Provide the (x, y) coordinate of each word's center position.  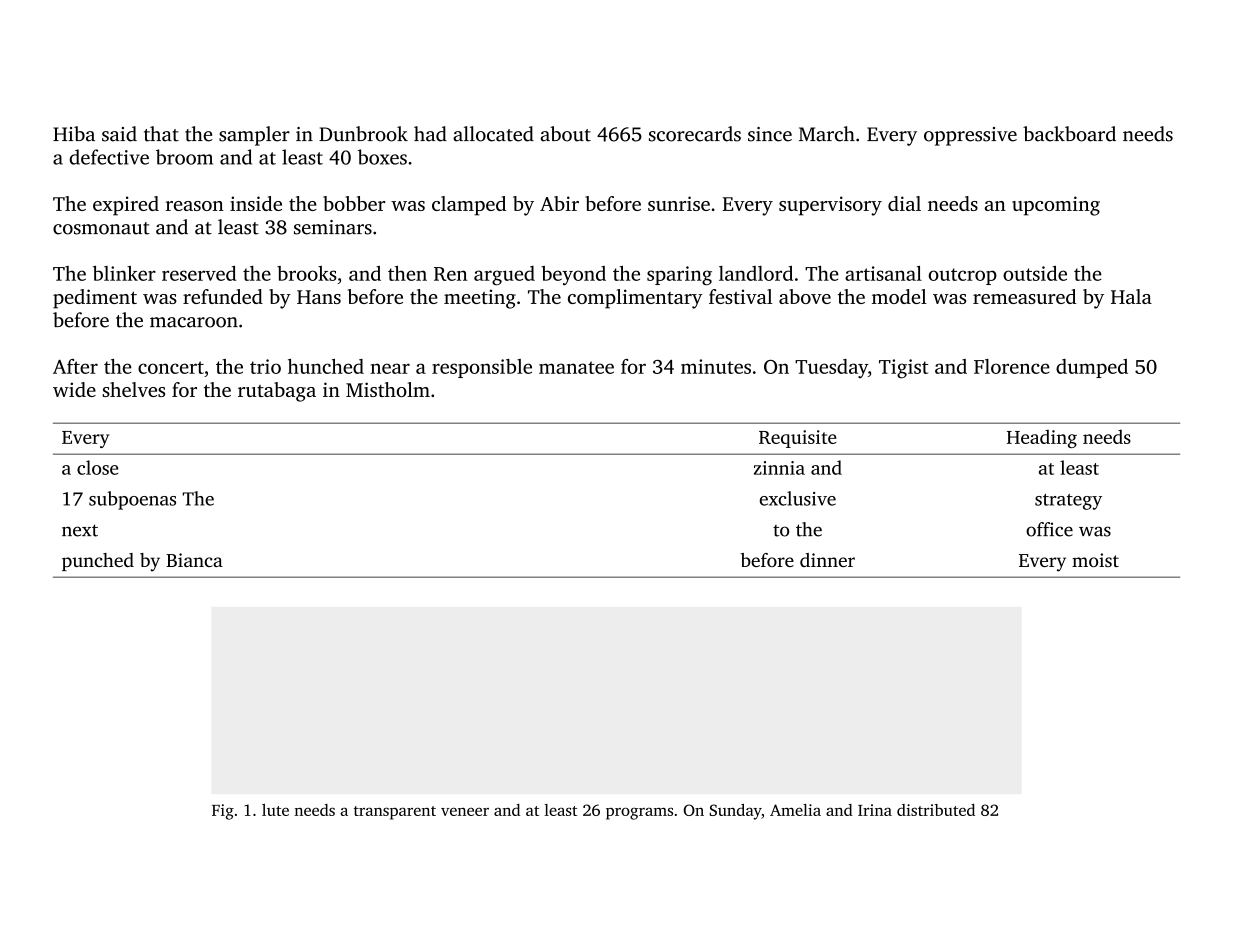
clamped (469, 206)
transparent (395, 813)
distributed (936, 810)
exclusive (798, 498)
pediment (95, 299)
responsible (482, 368)
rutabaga (277, 392)
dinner (827, 560)
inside (256, 203)
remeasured (1024, 296)
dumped (1092, 368)
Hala (1131, 296)
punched (98, 562)
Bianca (194, 560)
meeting (480, 299)
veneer (465, 811)
